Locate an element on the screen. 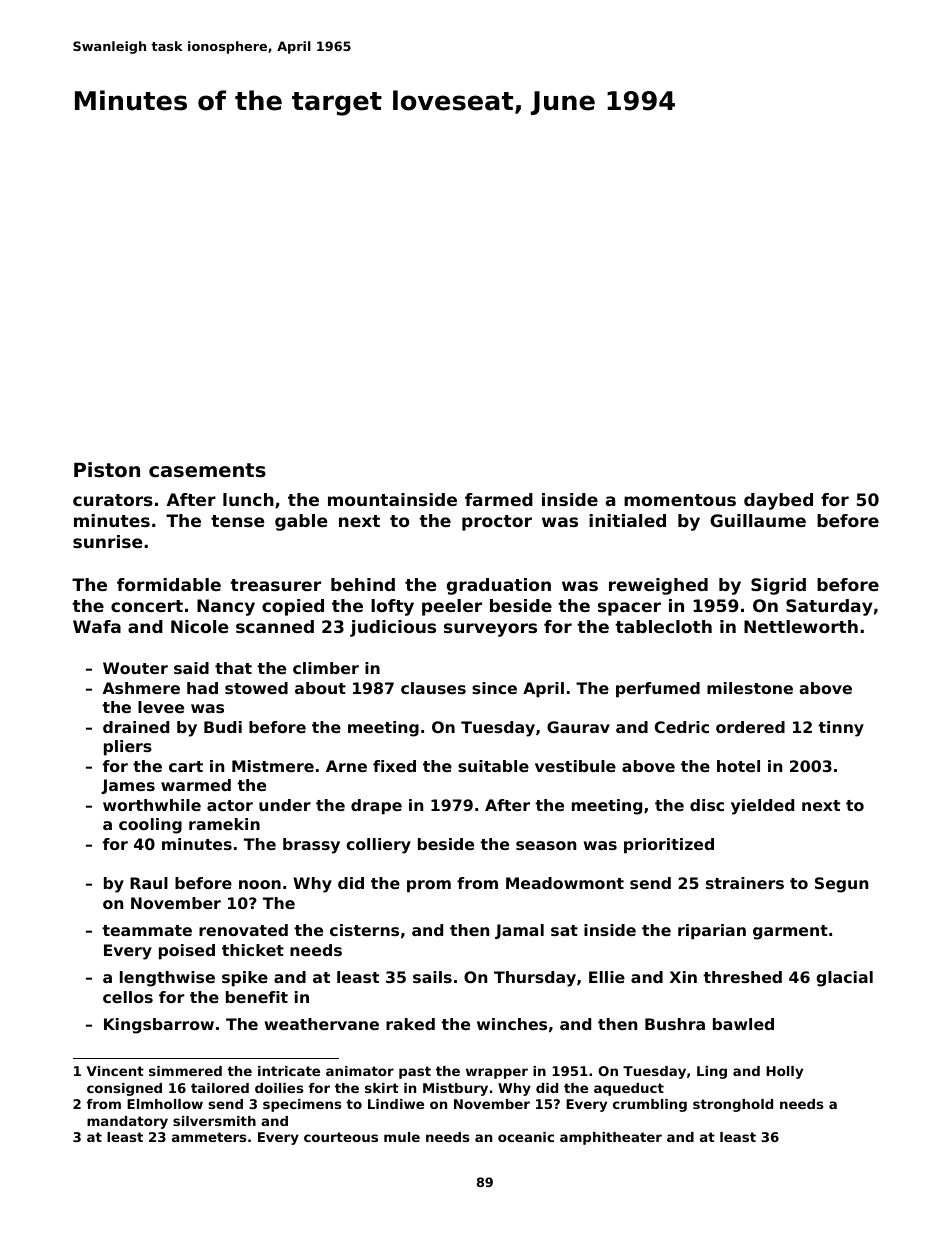  Wafa is located at coordinates (97, 626).
